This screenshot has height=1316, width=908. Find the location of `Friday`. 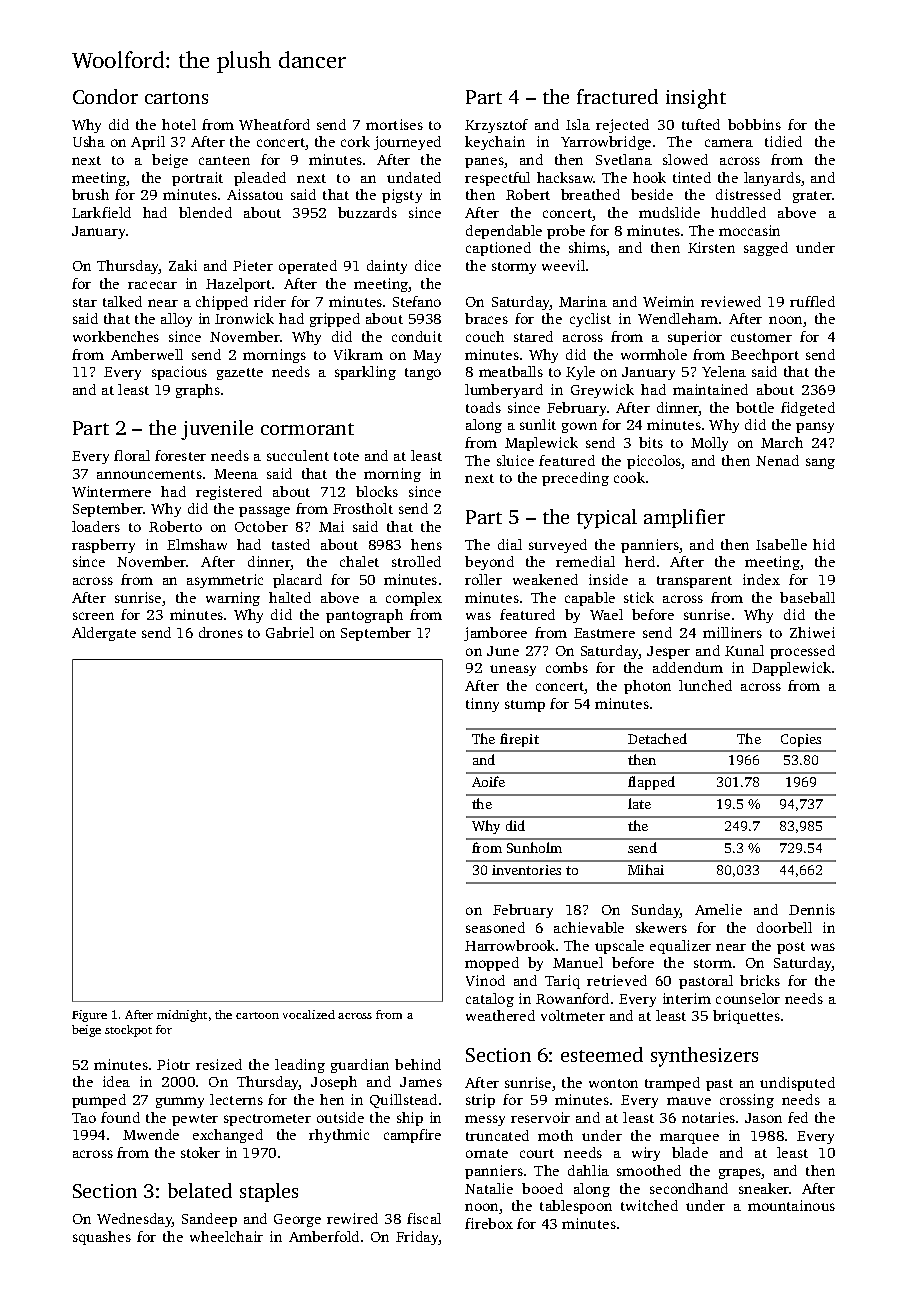

Friday is located at coordinates (417, 1238).
